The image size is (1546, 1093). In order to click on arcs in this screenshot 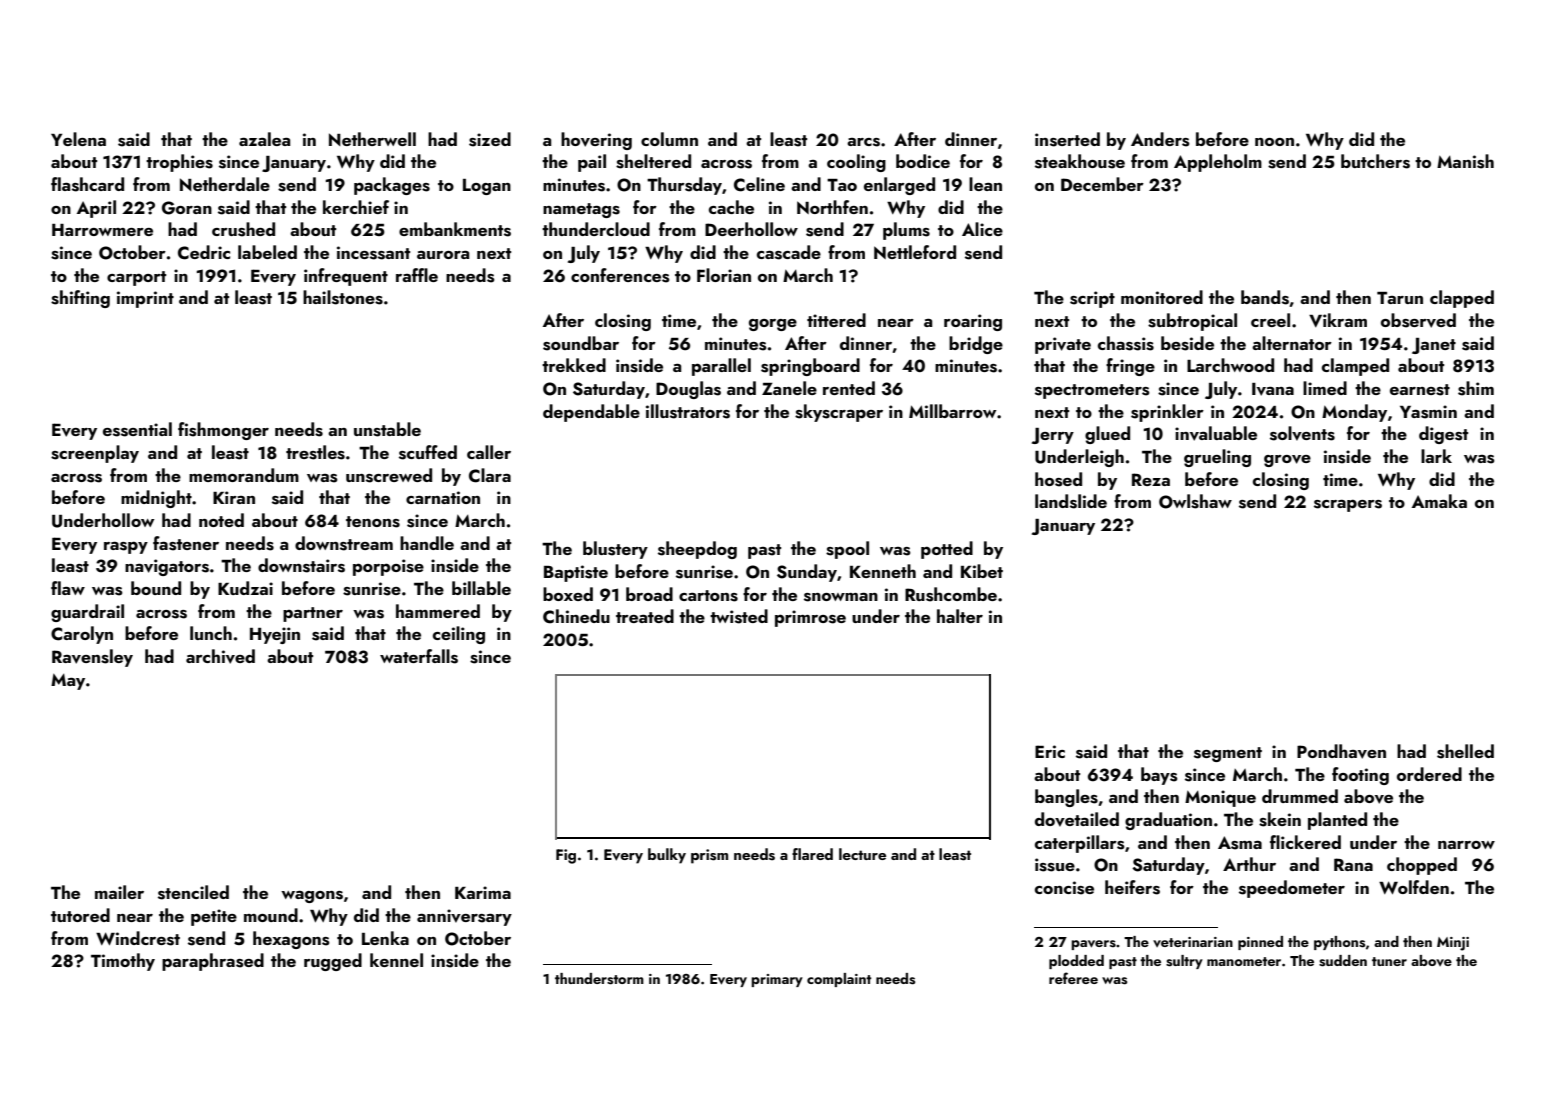, I will do `click(863, 142)`.
